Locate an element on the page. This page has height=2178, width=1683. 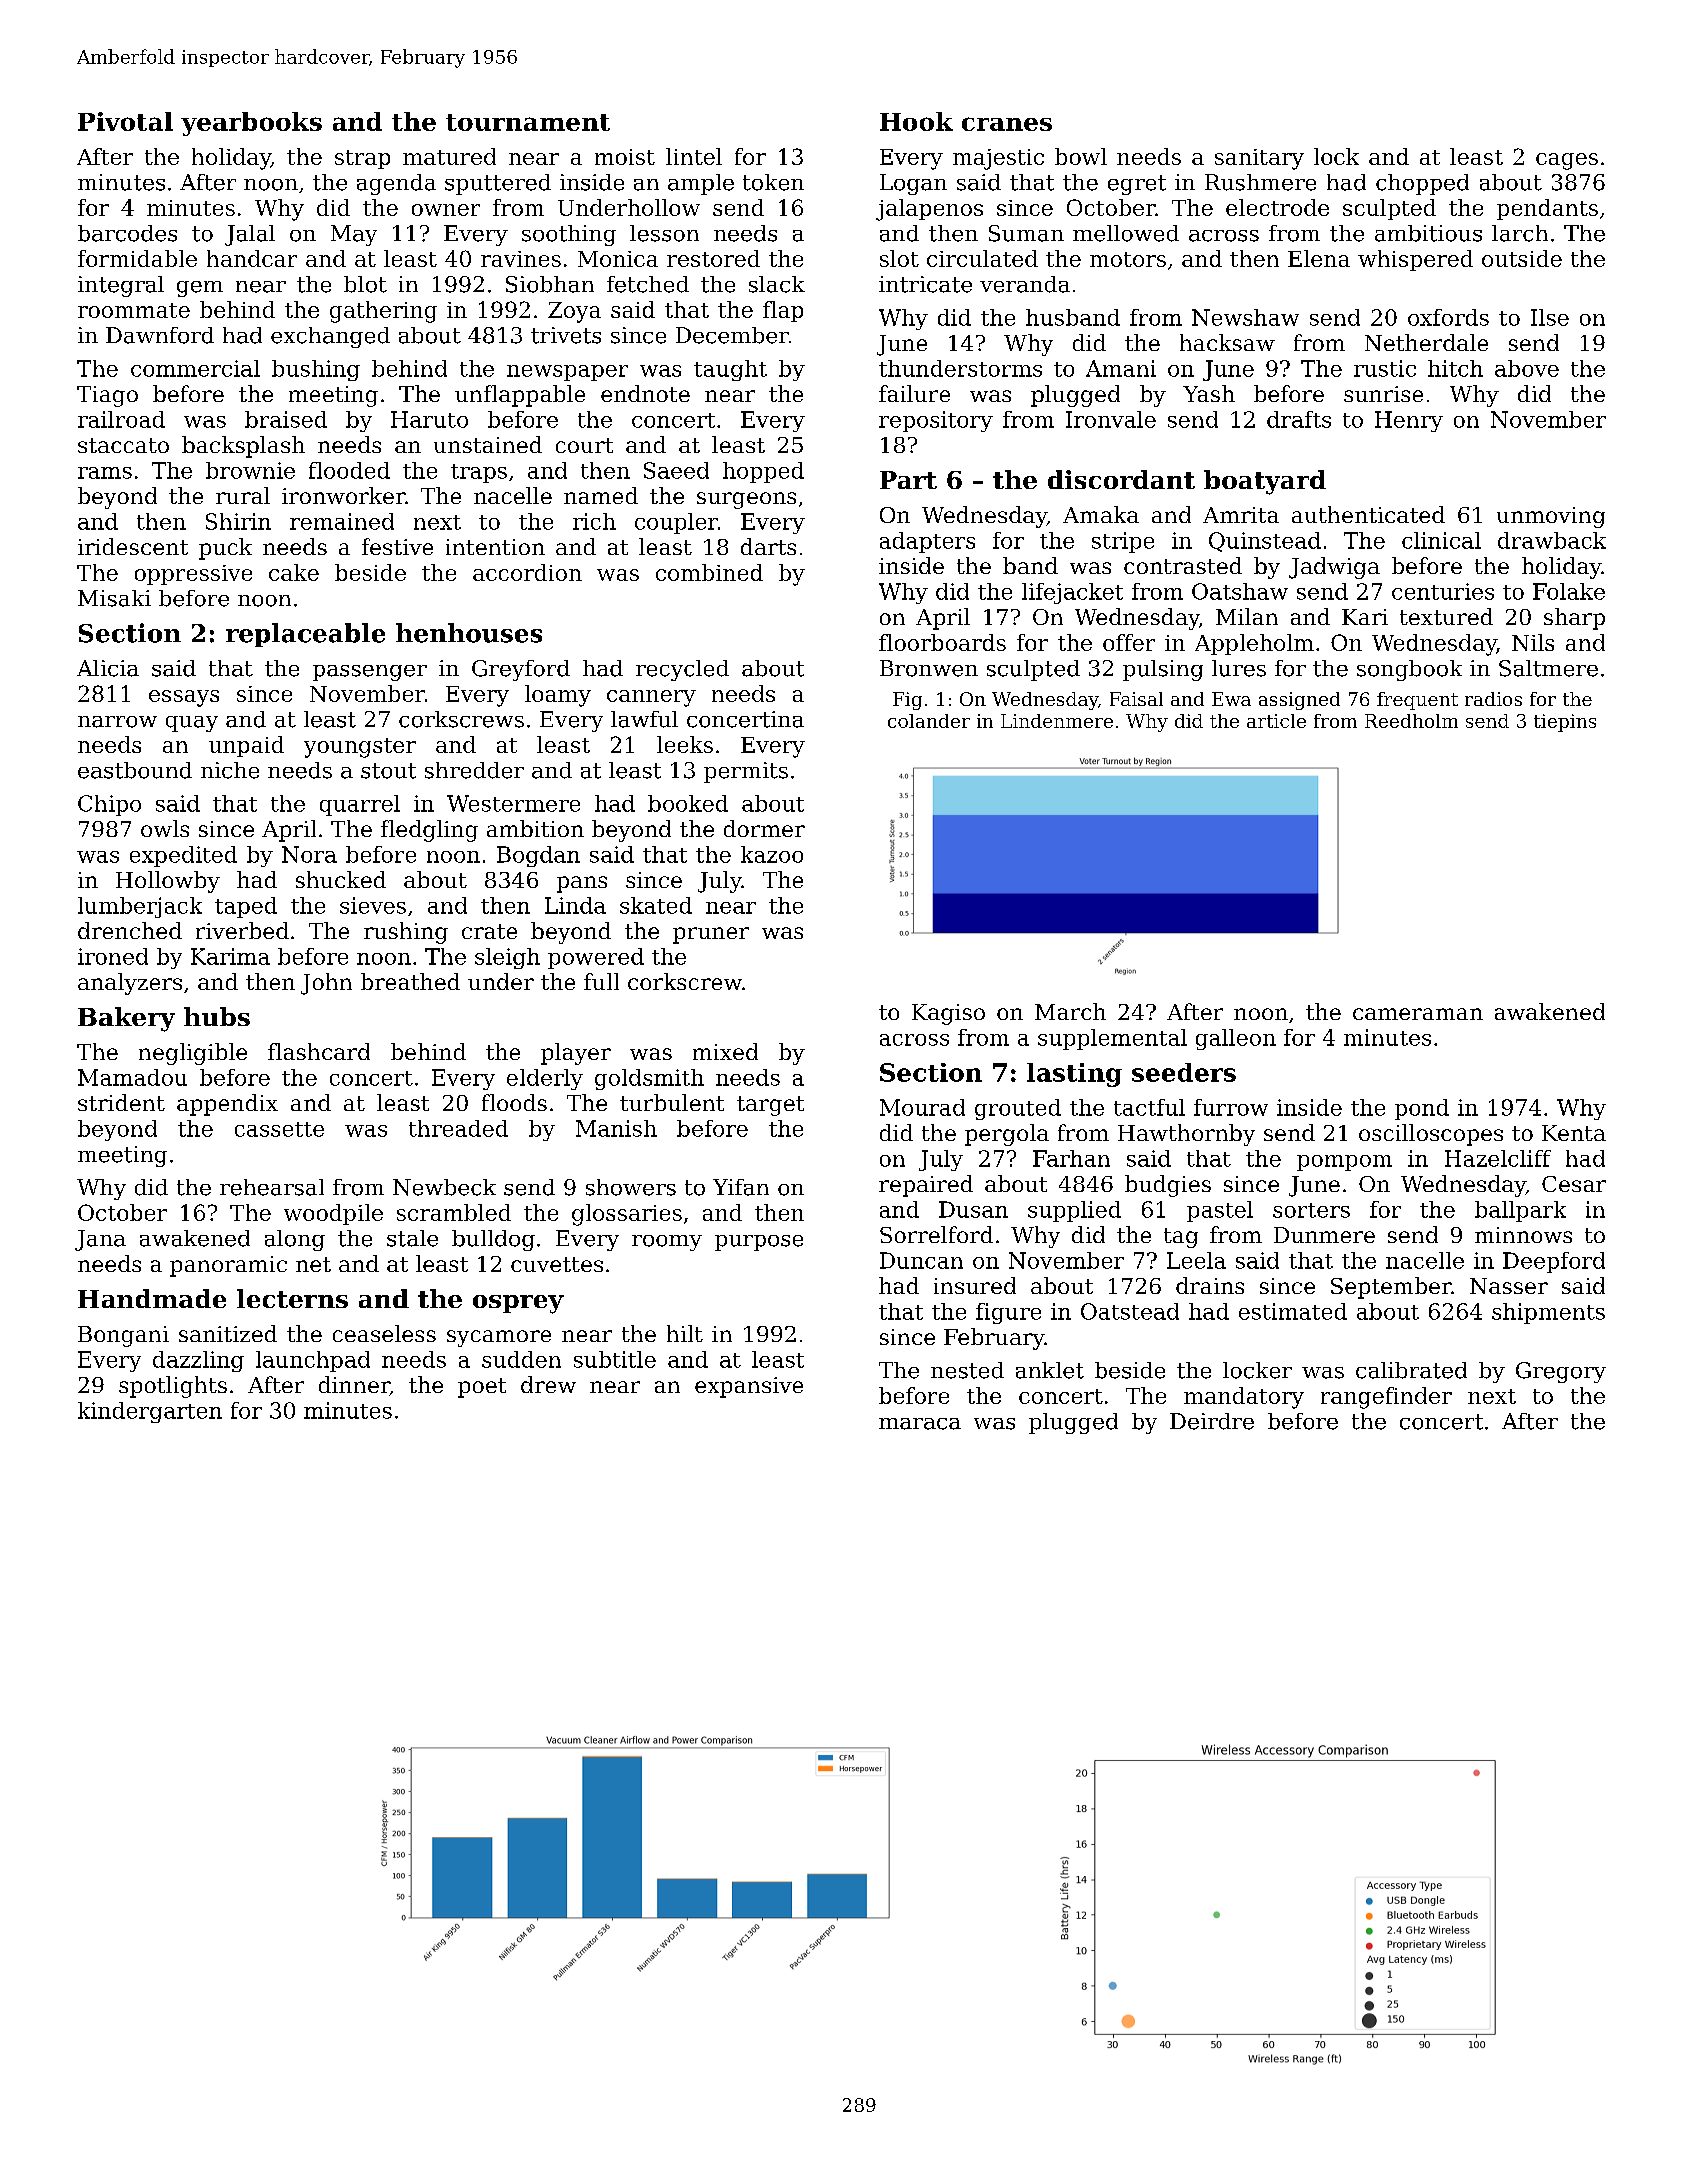
article is located at coordinates (1276, 721).
